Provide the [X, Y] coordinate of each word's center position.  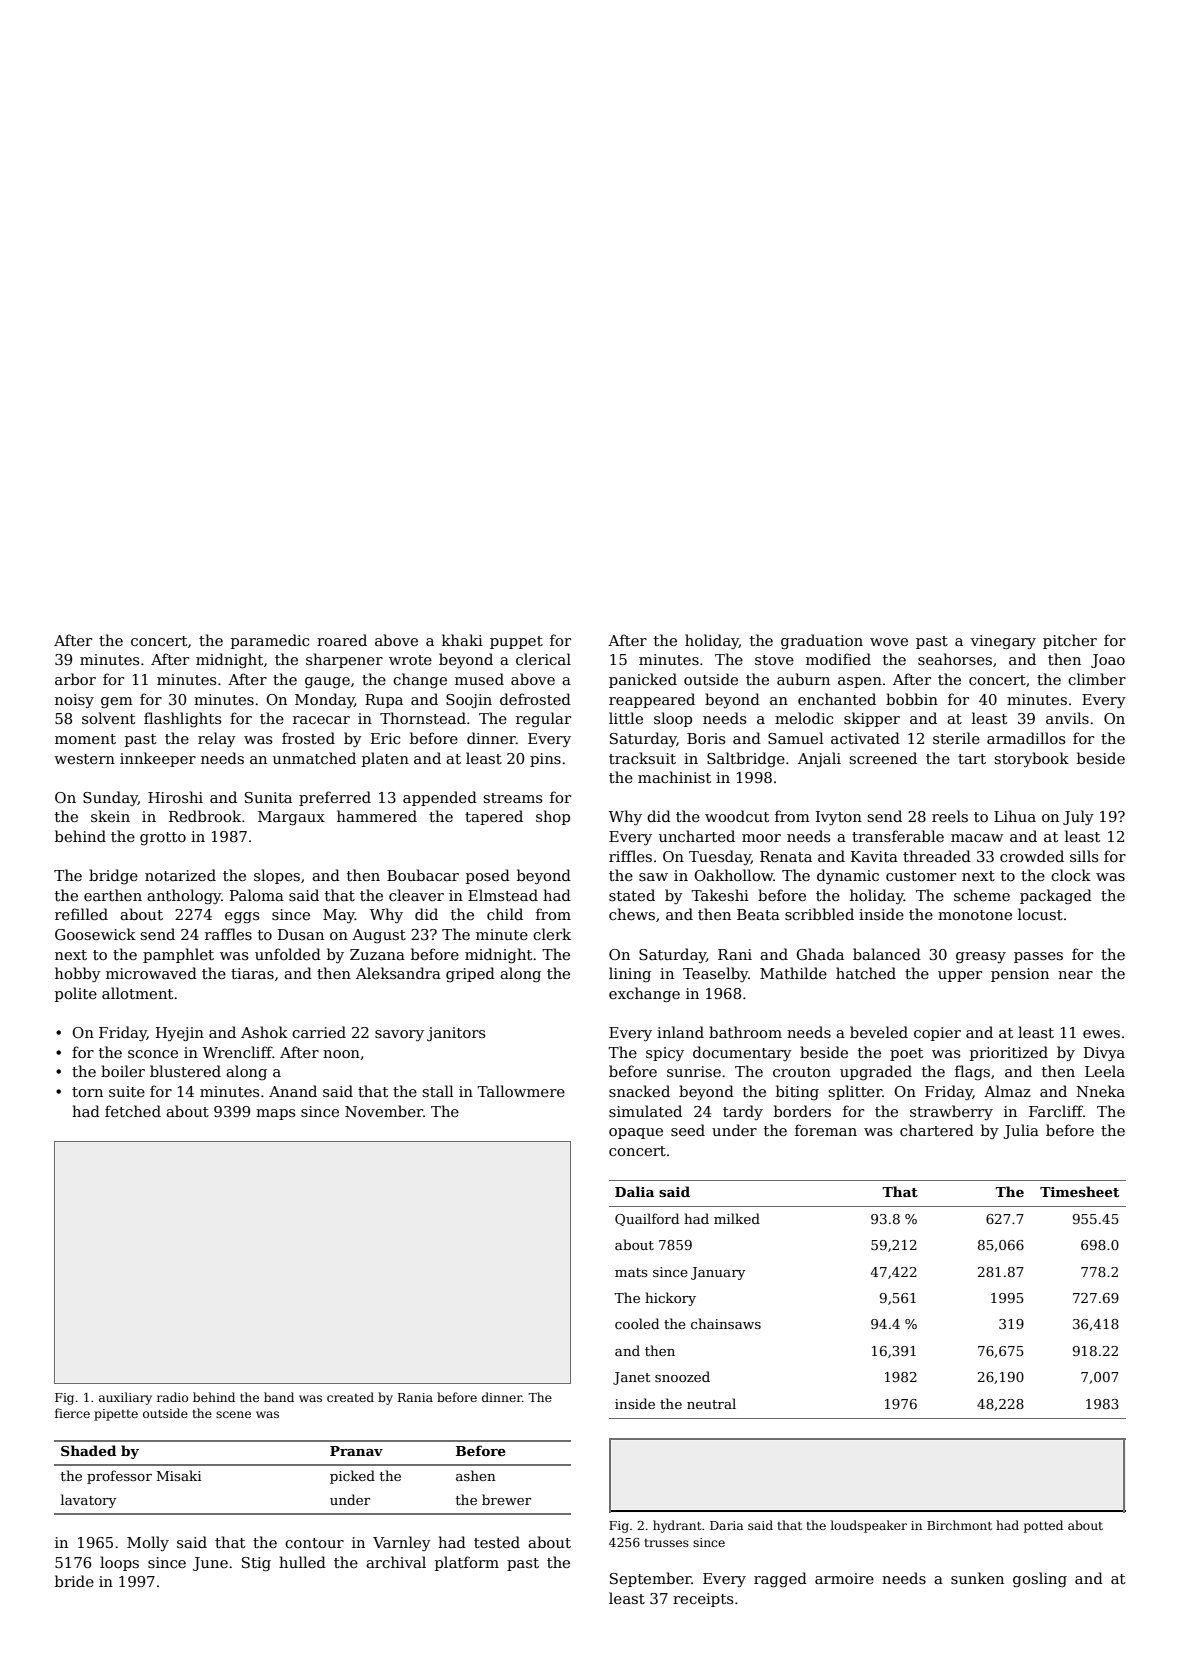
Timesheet [1079, 1191]
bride [74, 1581]
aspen [860, 682]
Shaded [88, 1450]
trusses [666, 1543]
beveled [879, 1032]
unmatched [314, 758]
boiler [123, 1071]
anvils [1067, 718]
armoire [844, 1578]
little [626, 718]
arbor [75, 679]
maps [275, 1114]
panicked [643, 680]
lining [630, 975]
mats [631, 1272]
